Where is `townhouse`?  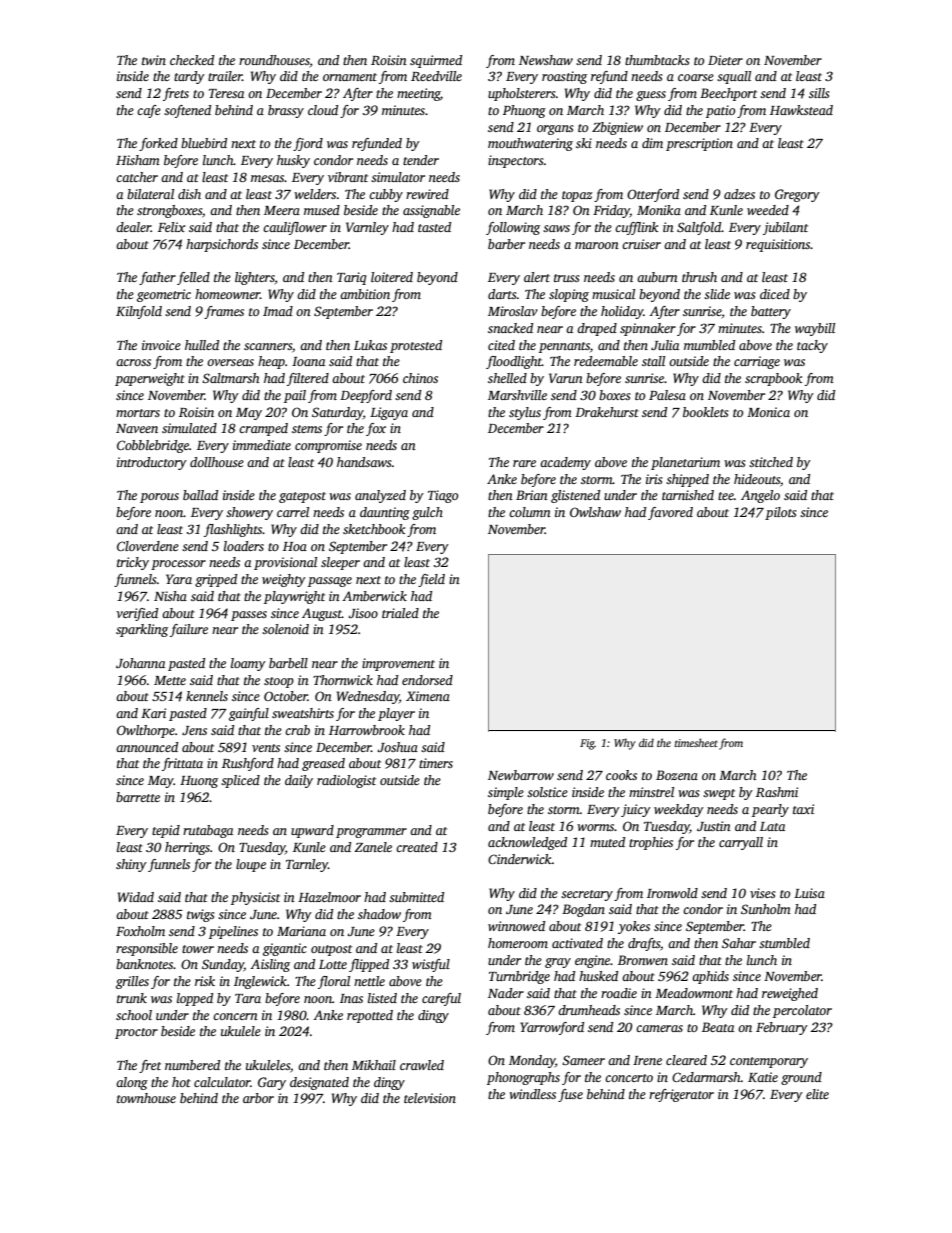 townhouse is located at coordinates (146, 1098).
